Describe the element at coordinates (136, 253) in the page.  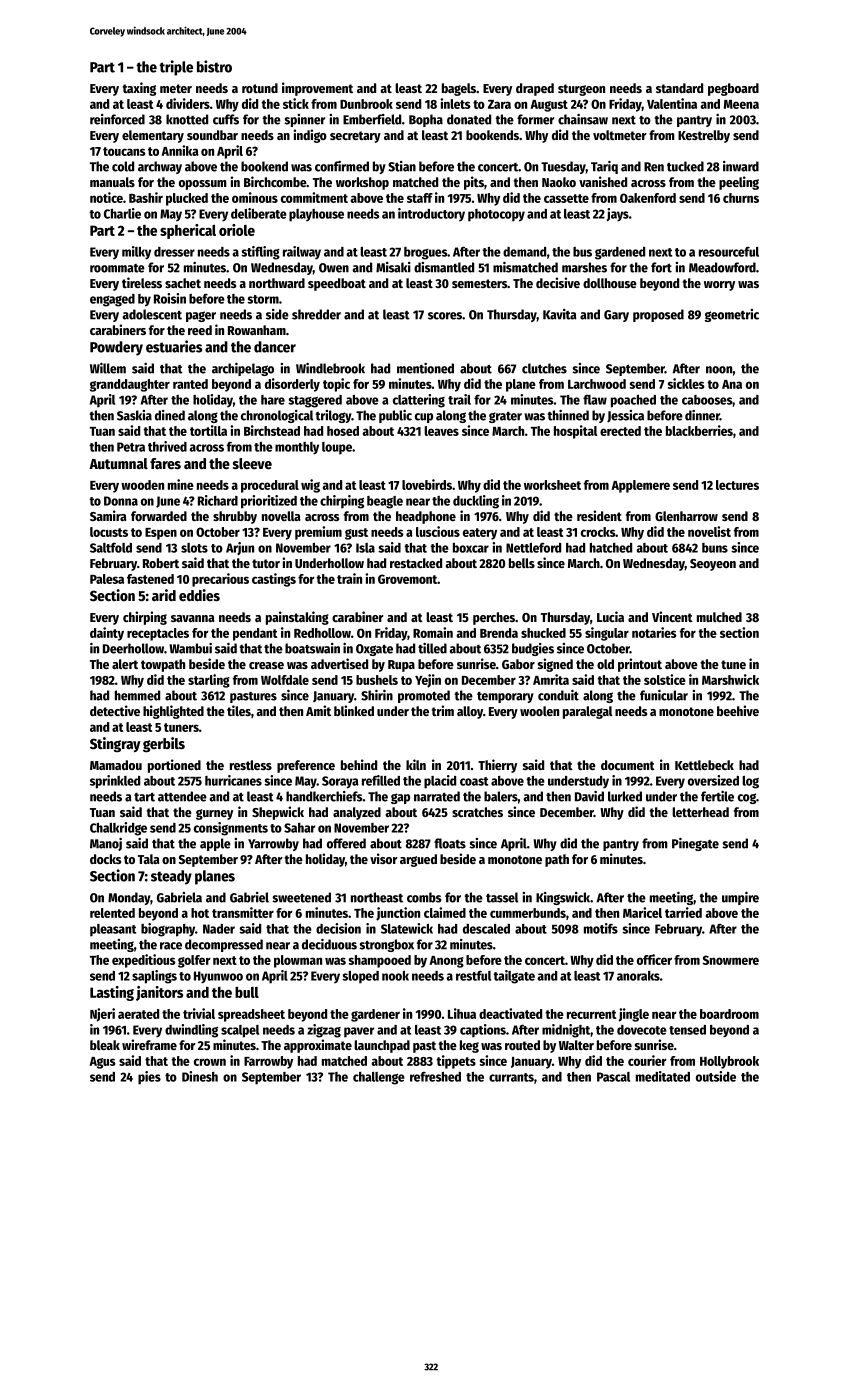
I see `milky` at that location.
